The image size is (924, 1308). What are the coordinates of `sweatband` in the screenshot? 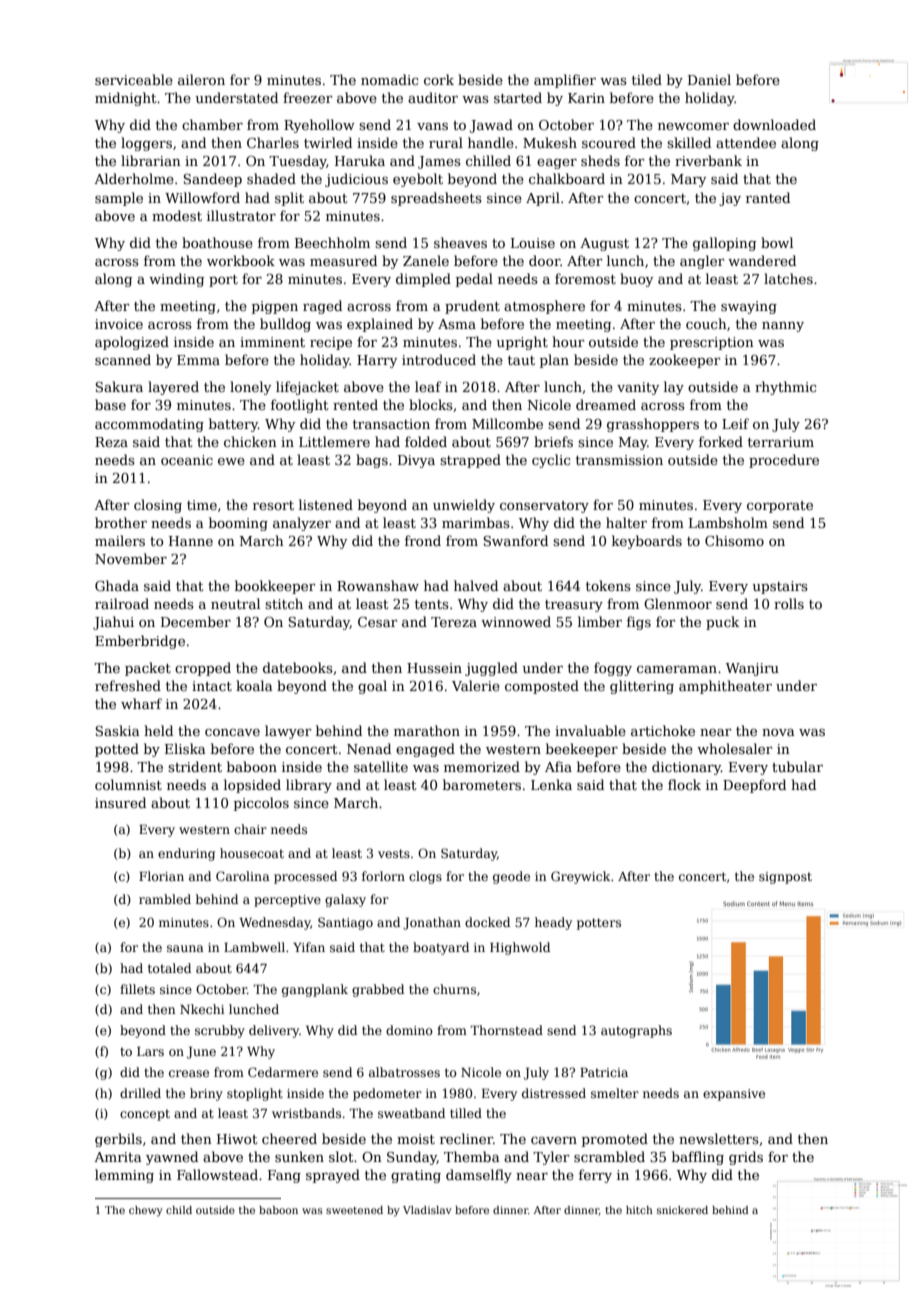 It's located at (411, 1113).
